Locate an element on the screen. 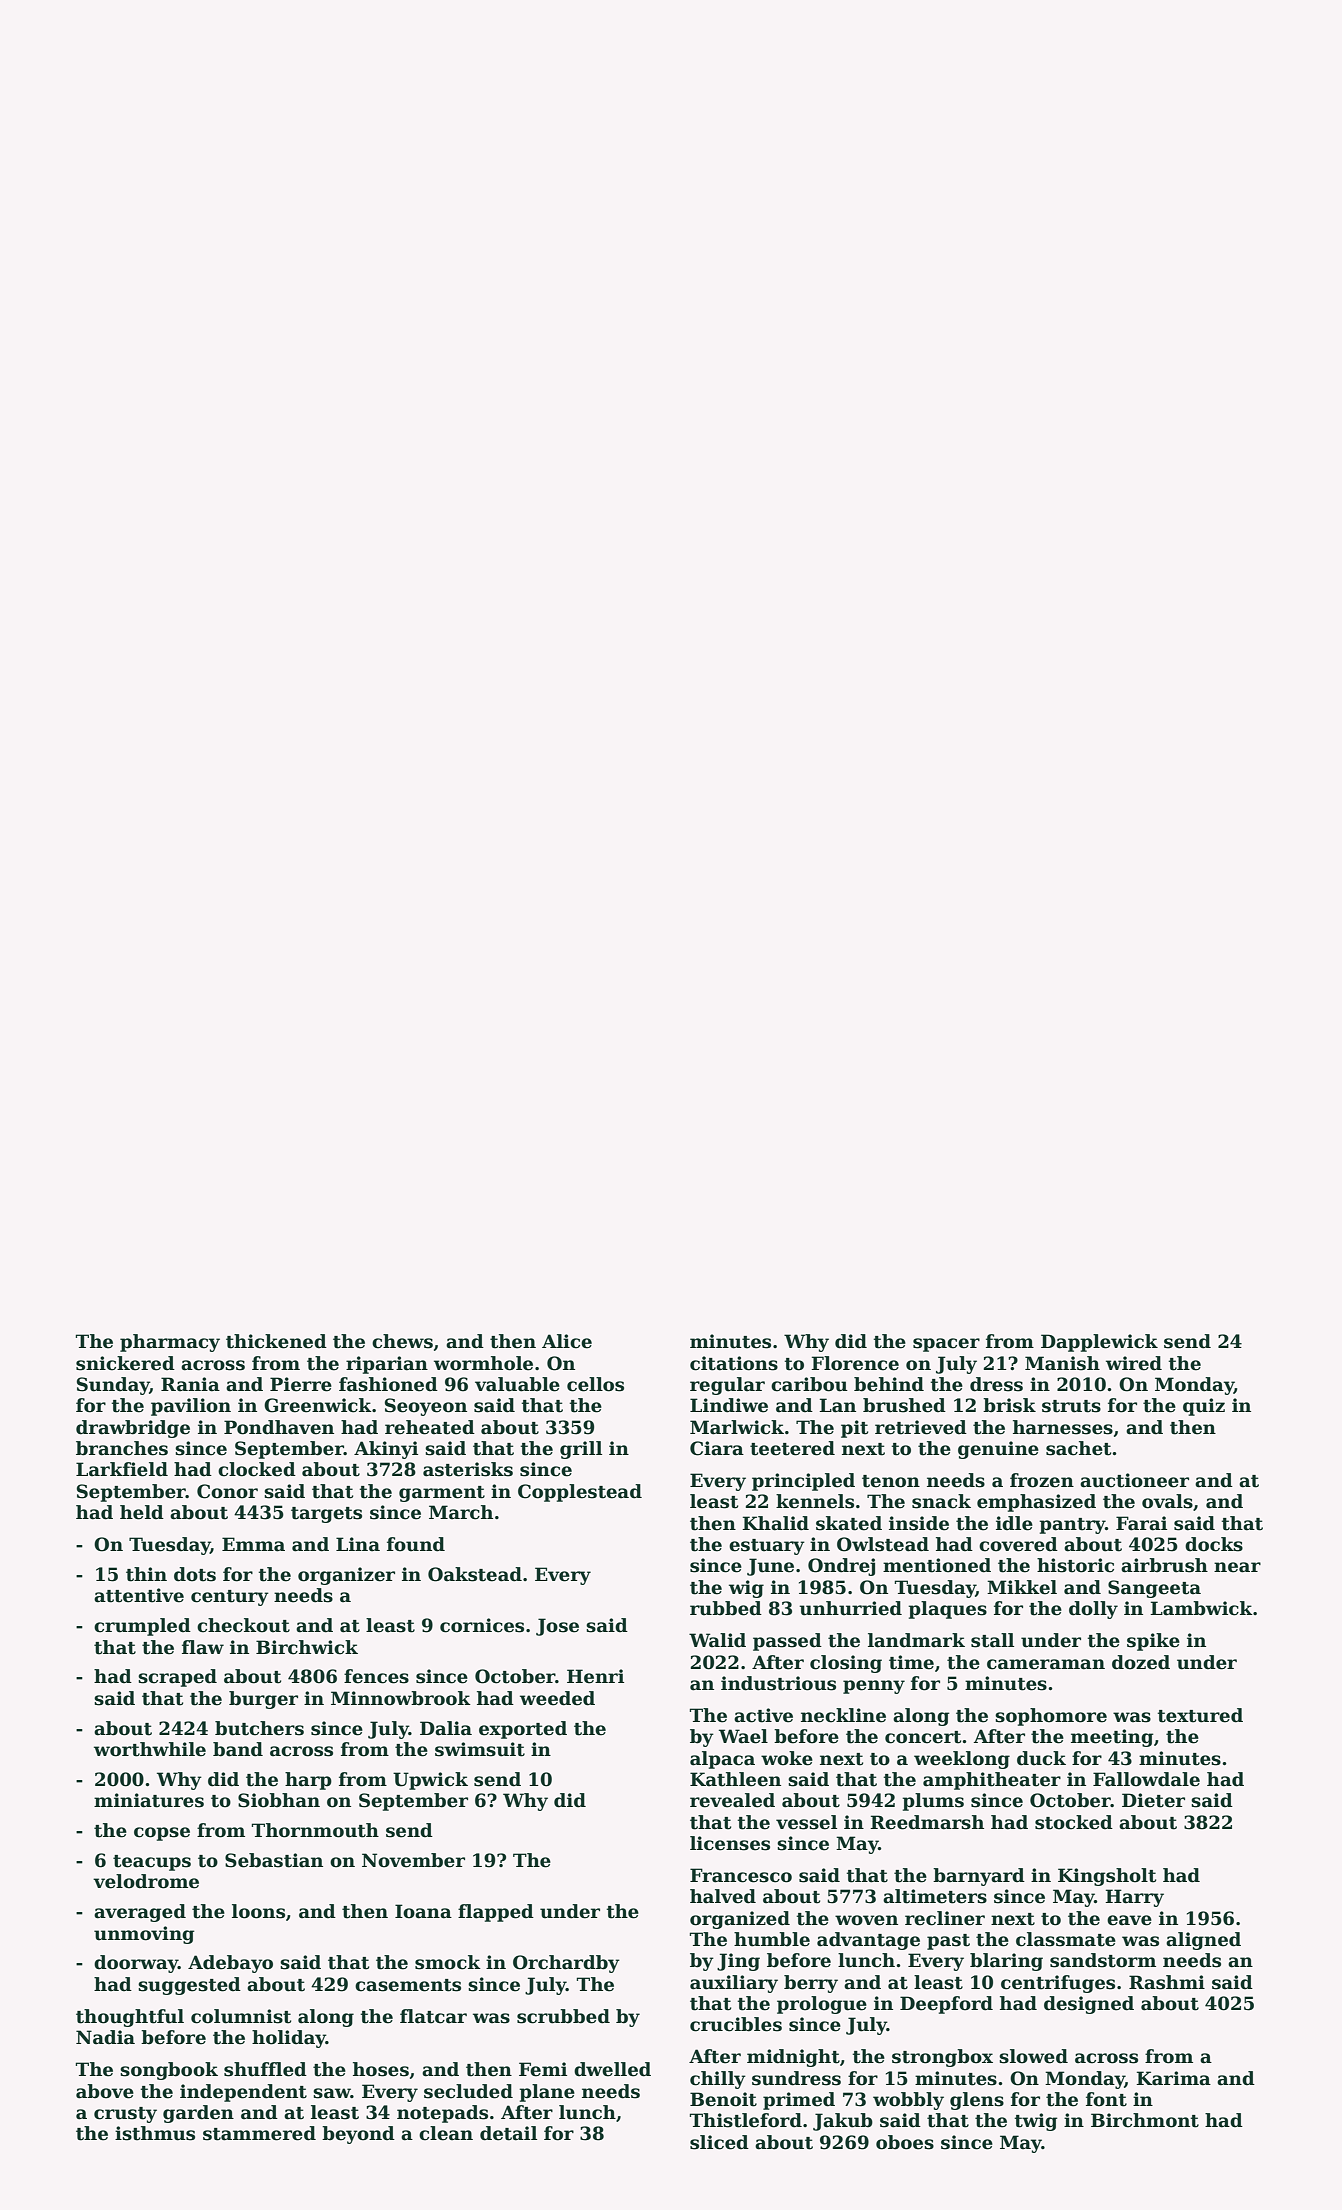 Image resolution: width=1342 pixels, height=2210 pixels. Upwick is located at coordinates (430, 1781).
